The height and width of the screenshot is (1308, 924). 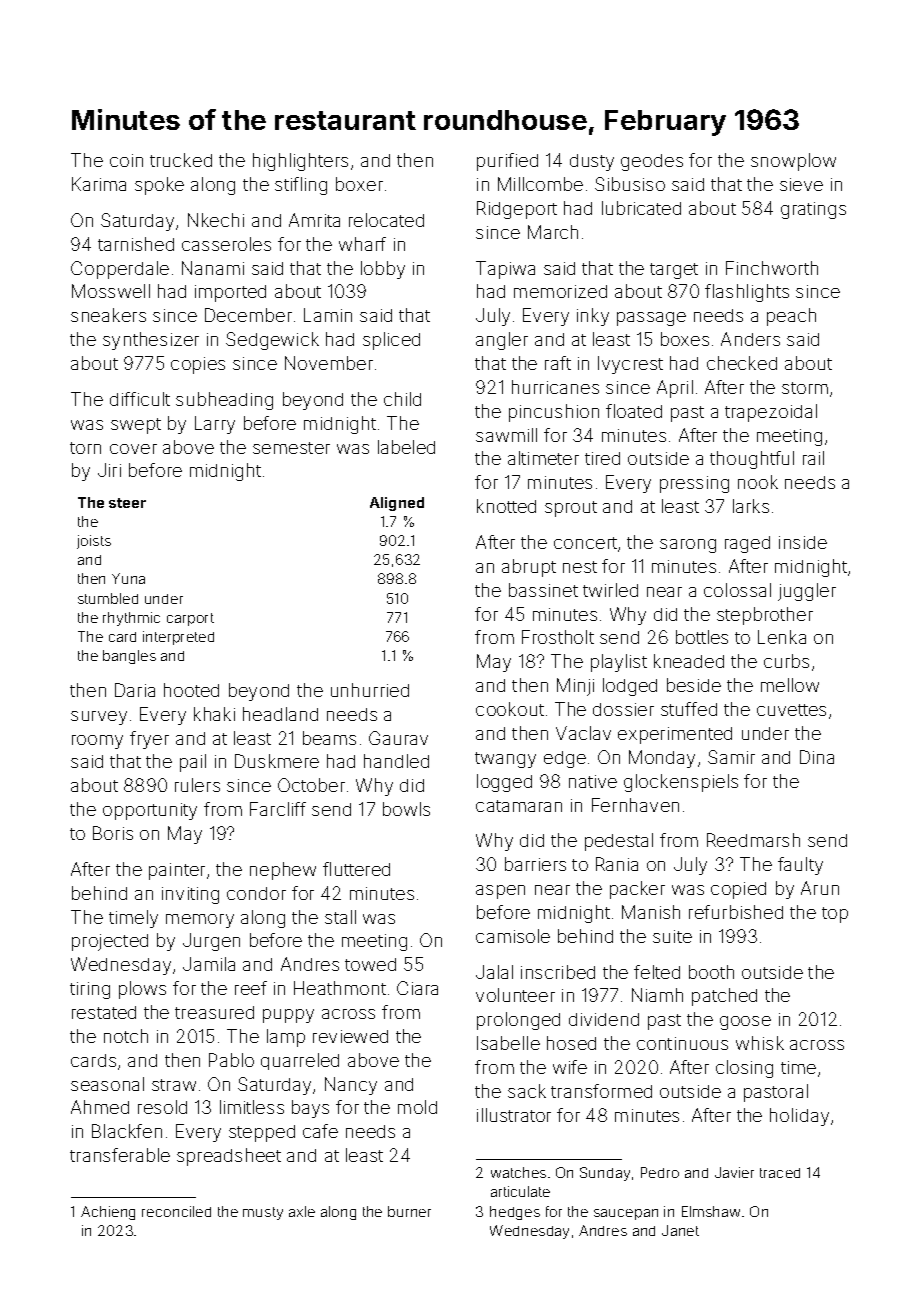 I want to click on musty, so click(x=263, y=1213).
